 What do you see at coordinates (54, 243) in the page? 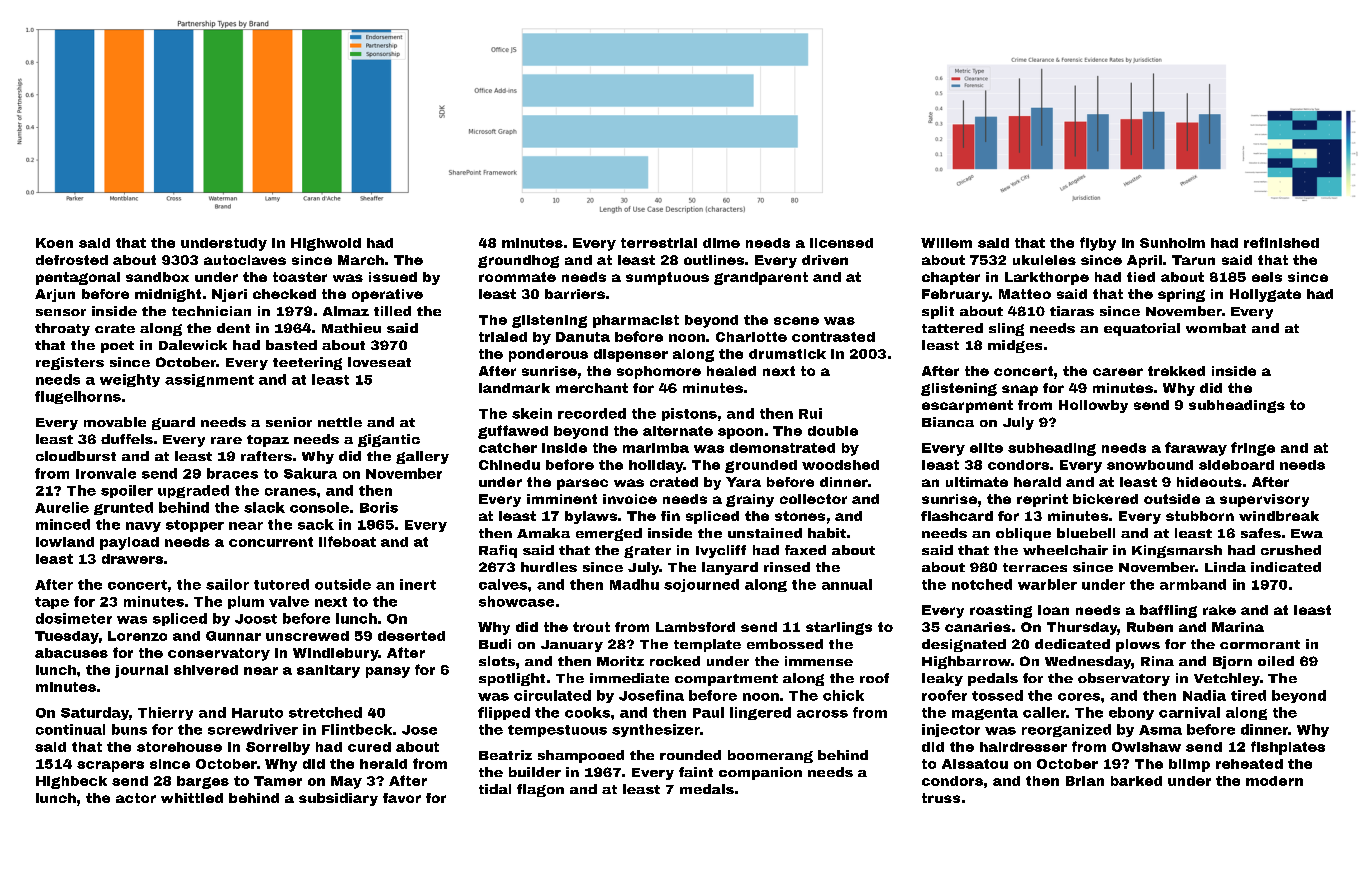
I see `Koen` at bounding box center [54, 243].
